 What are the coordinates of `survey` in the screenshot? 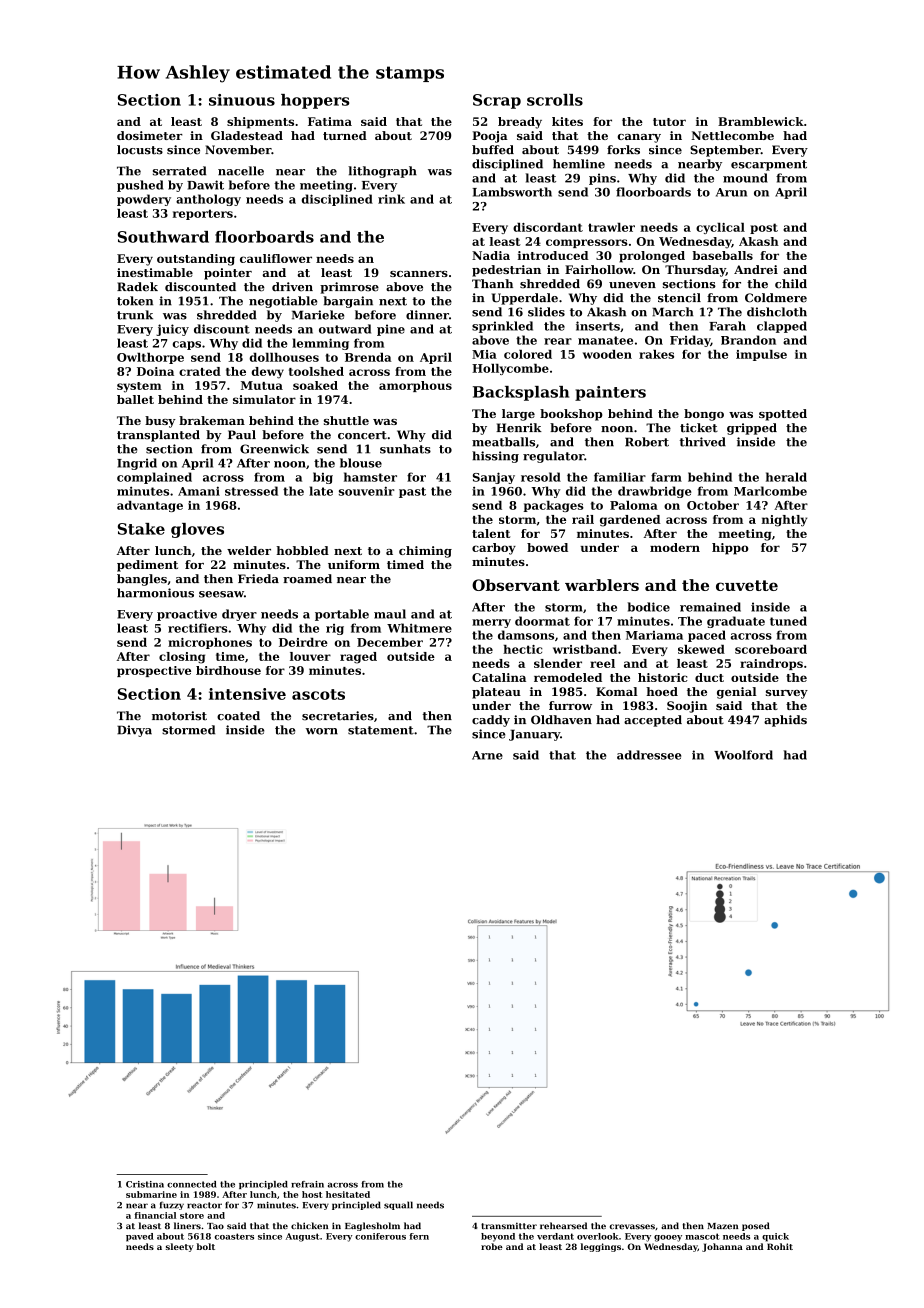 It's located at (787, 694).
